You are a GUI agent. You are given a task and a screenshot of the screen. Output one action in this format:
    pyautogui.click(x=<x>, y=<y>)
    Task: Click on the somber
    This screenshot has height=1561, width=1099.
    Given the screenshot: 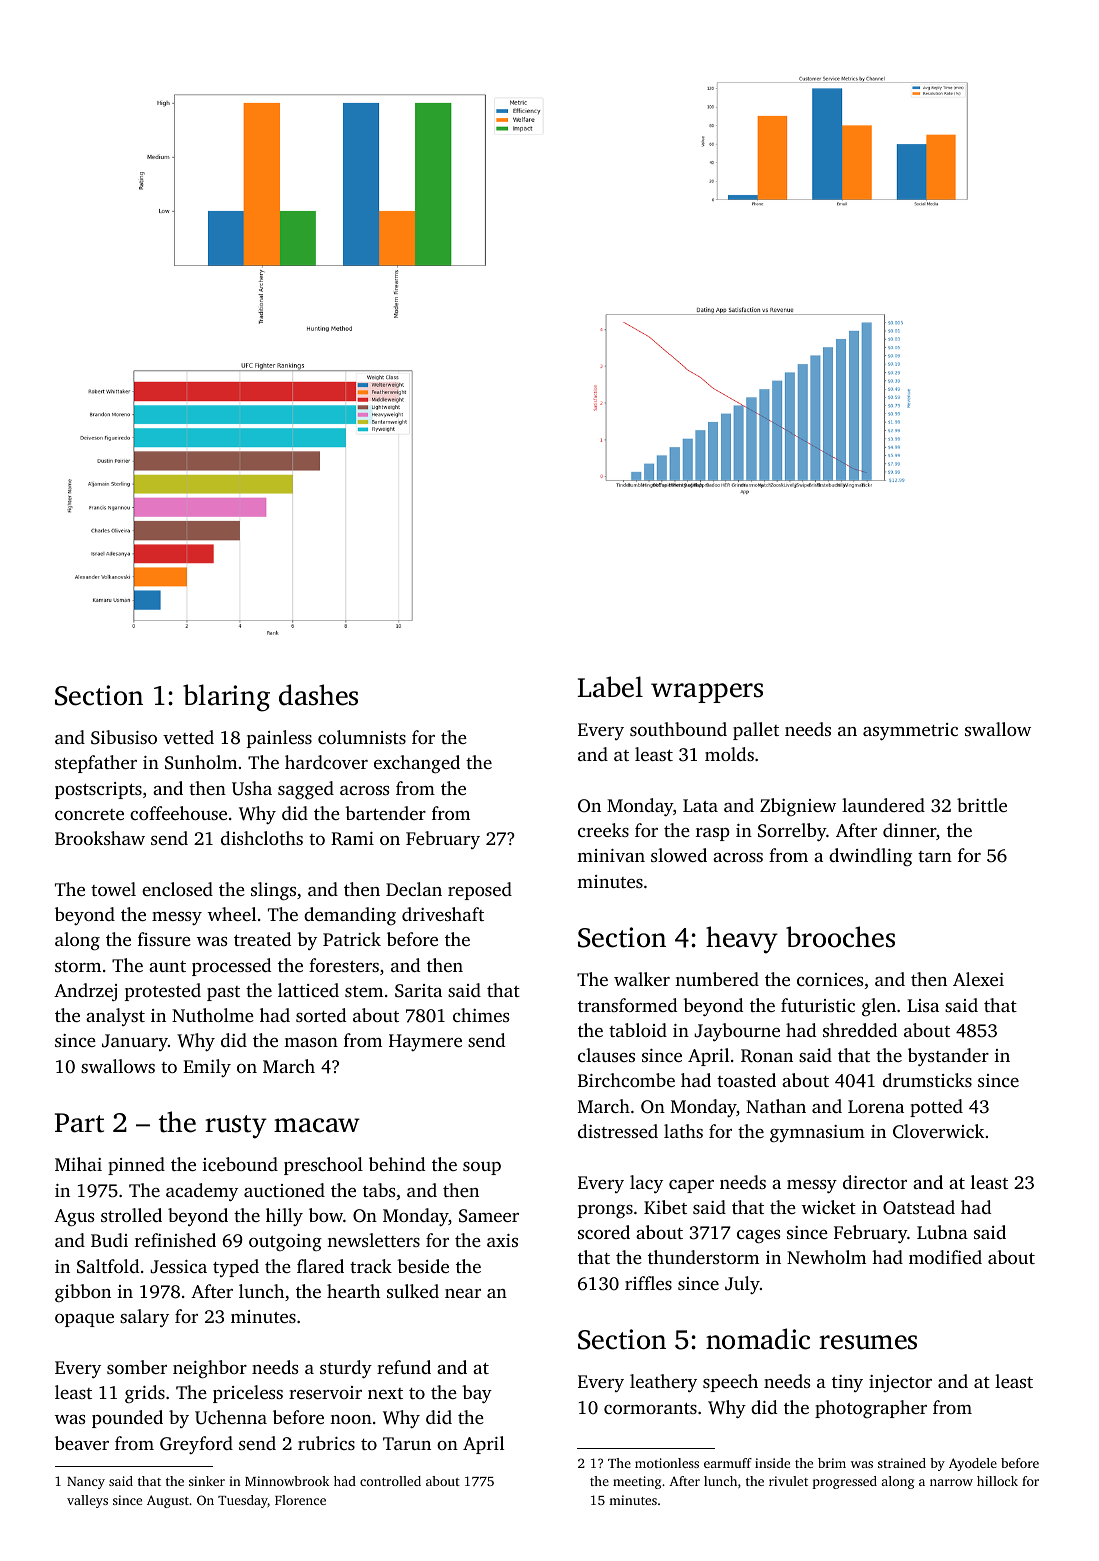 What is the action you would take?
    pyautogui.click(x=137, y=1367)
